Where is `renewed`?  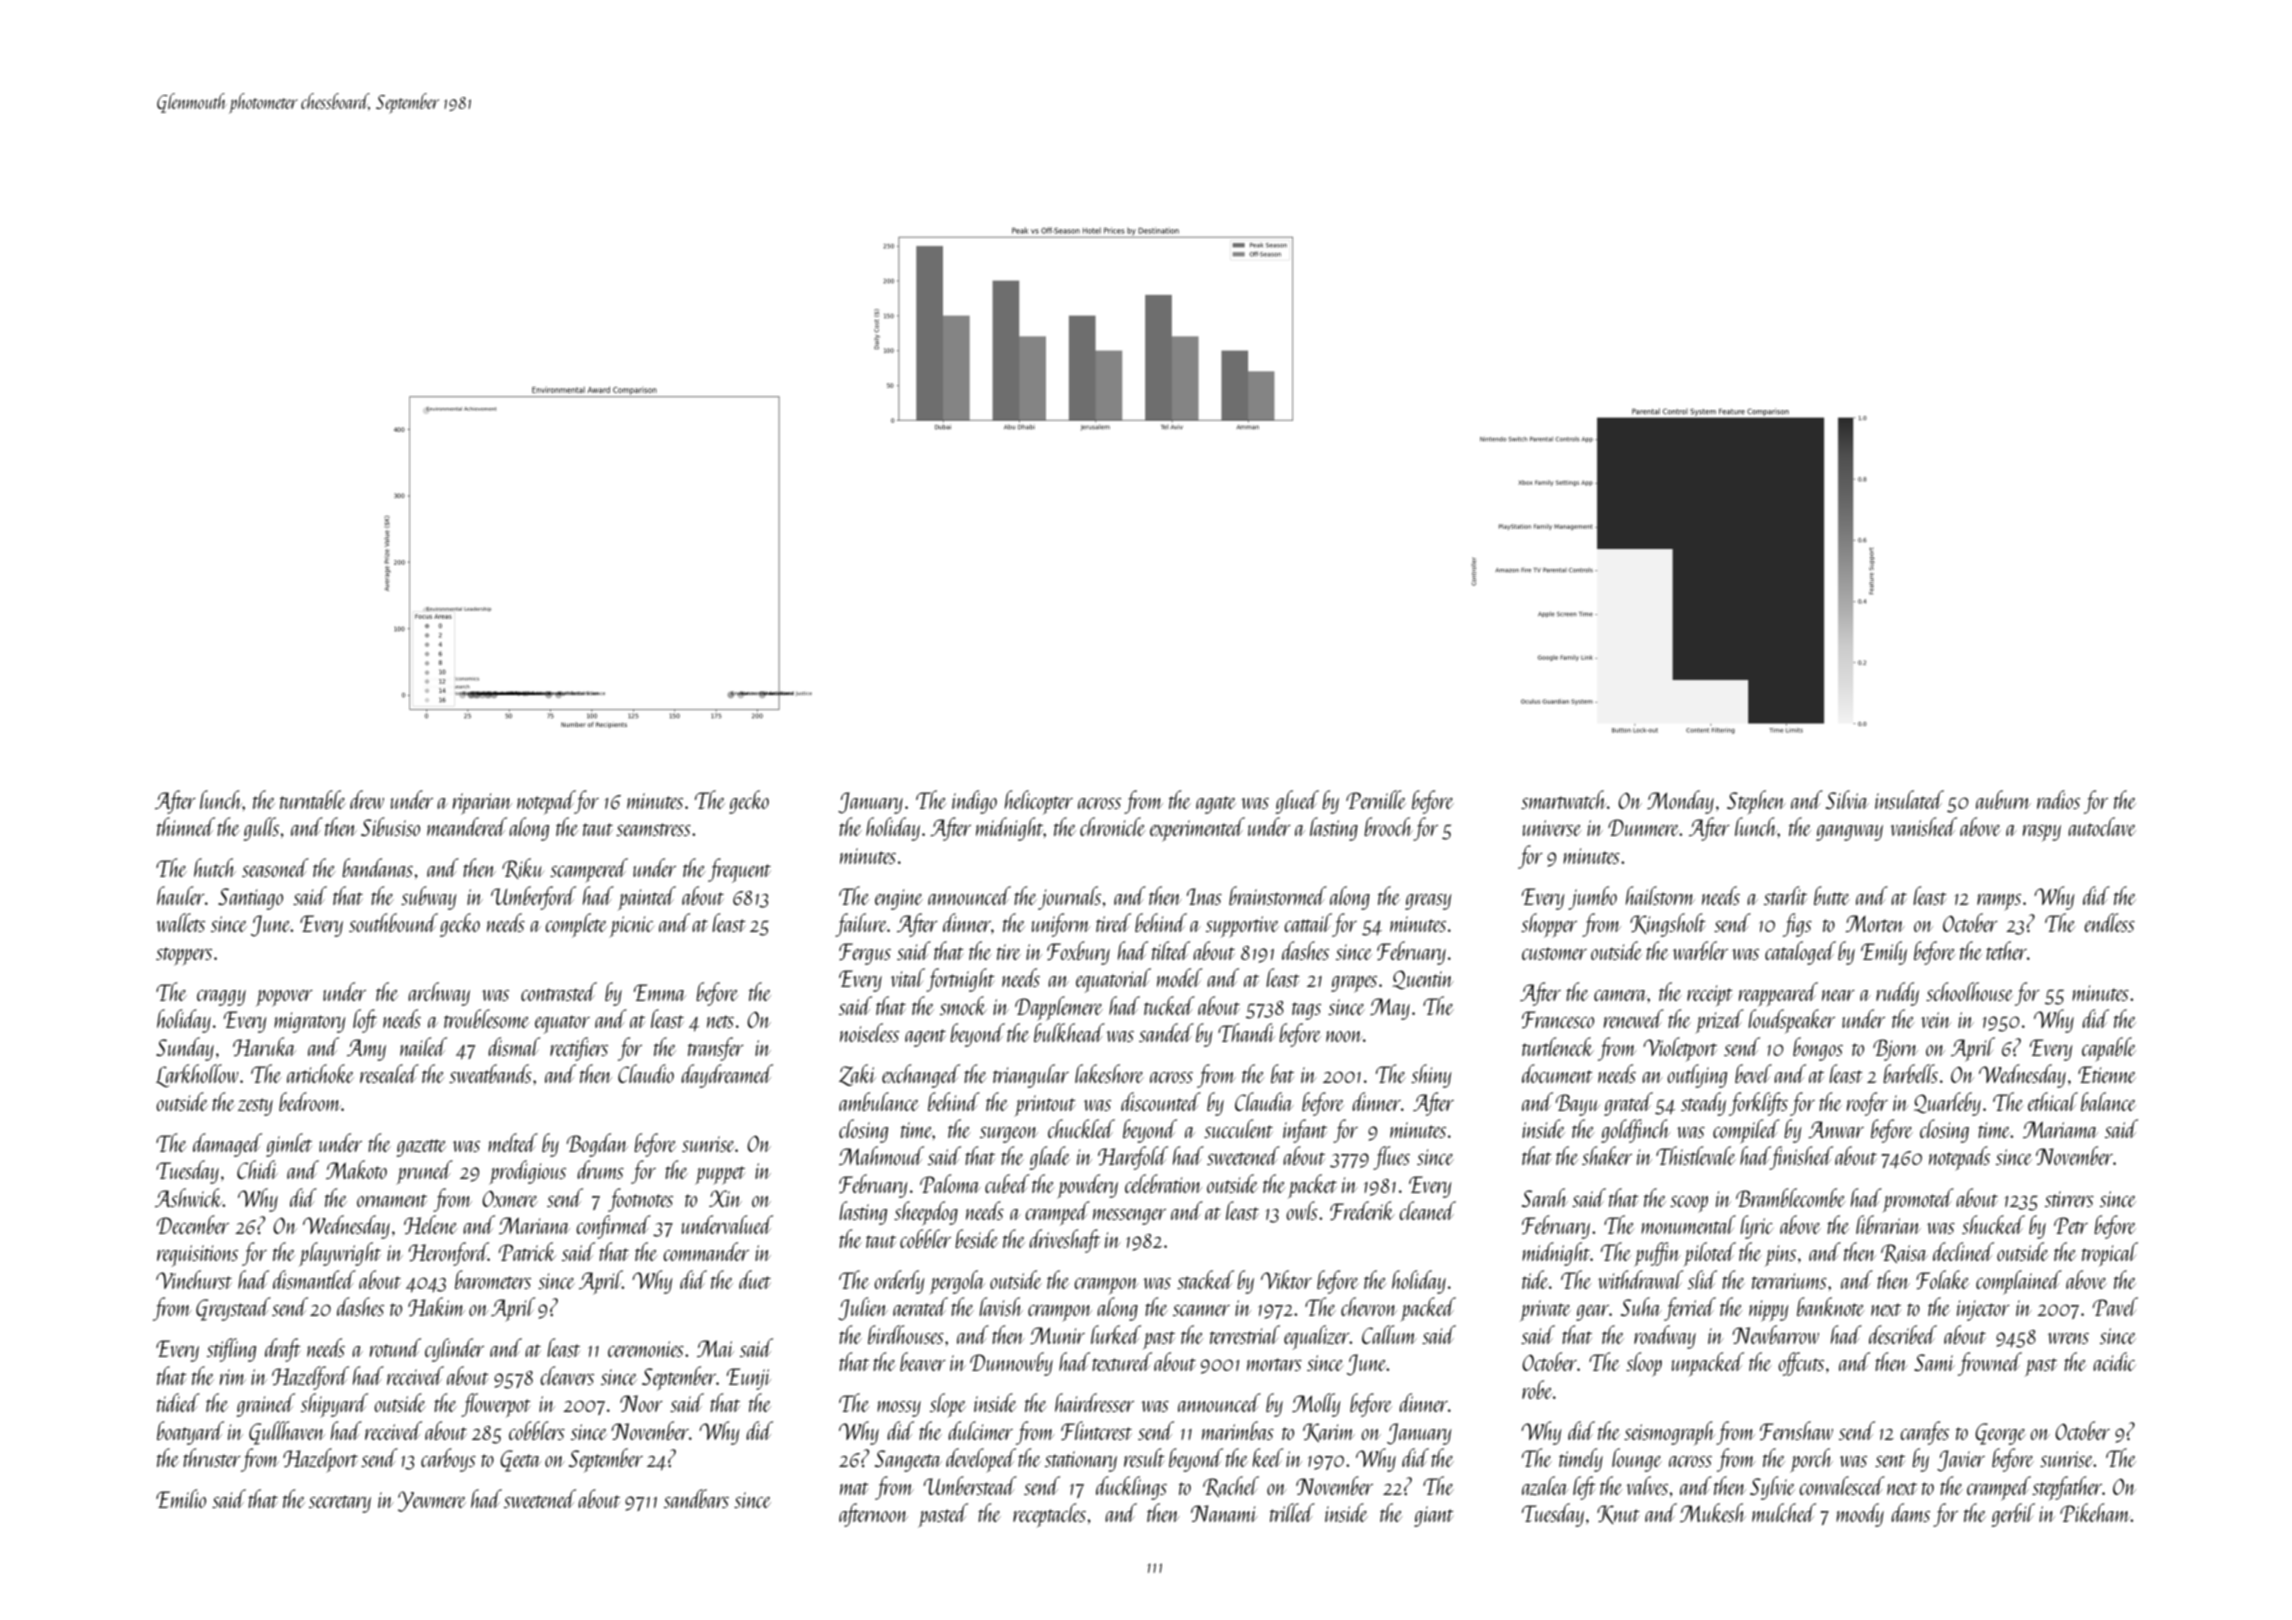 renewed is located at coordinates (1634, 1018).
